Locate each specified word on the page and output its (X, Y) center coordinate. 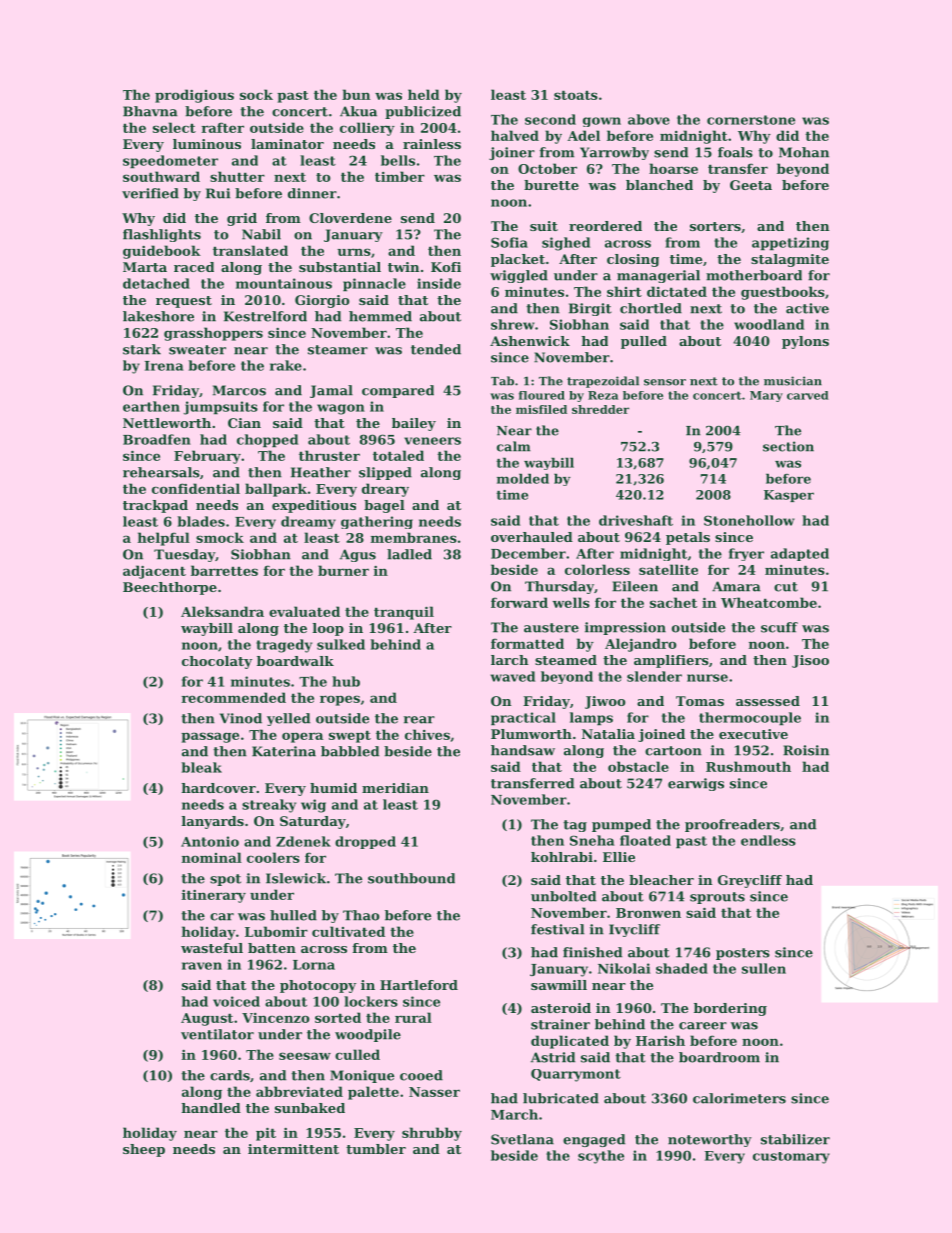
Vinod (241, 718)
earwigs (696, 784)
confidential (196, 488)
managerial (658, 276)
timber (400, 176)
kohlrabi (562, 857)
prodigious (194, 96)
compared (398, 391)
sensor (665, 382)
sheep (144, 1150)
